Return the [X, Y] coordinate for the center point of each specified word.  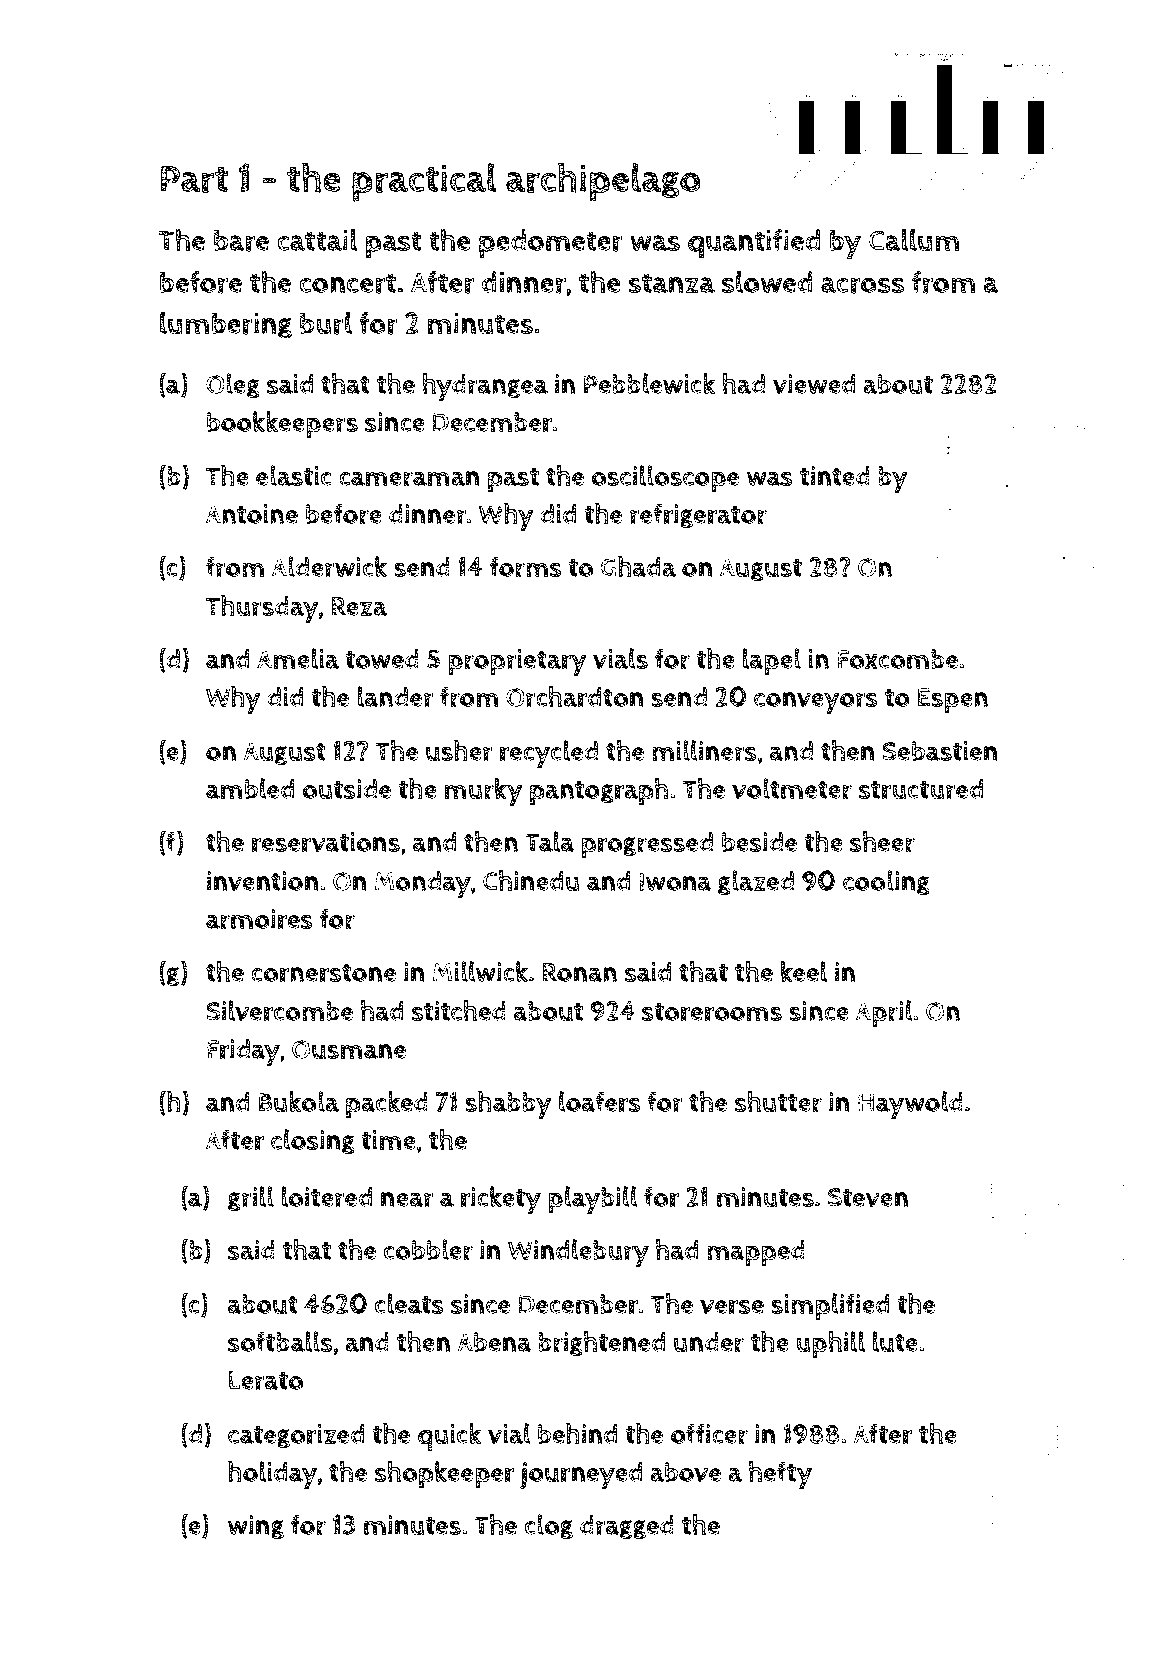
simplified [830, 1307]
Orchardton [575, 697]
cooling [886, 882]
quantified [754, 244]
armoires [259, 919]
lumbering [226, 325]
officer [709, 1434]
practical [424, 182]
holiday [272, 1475]
